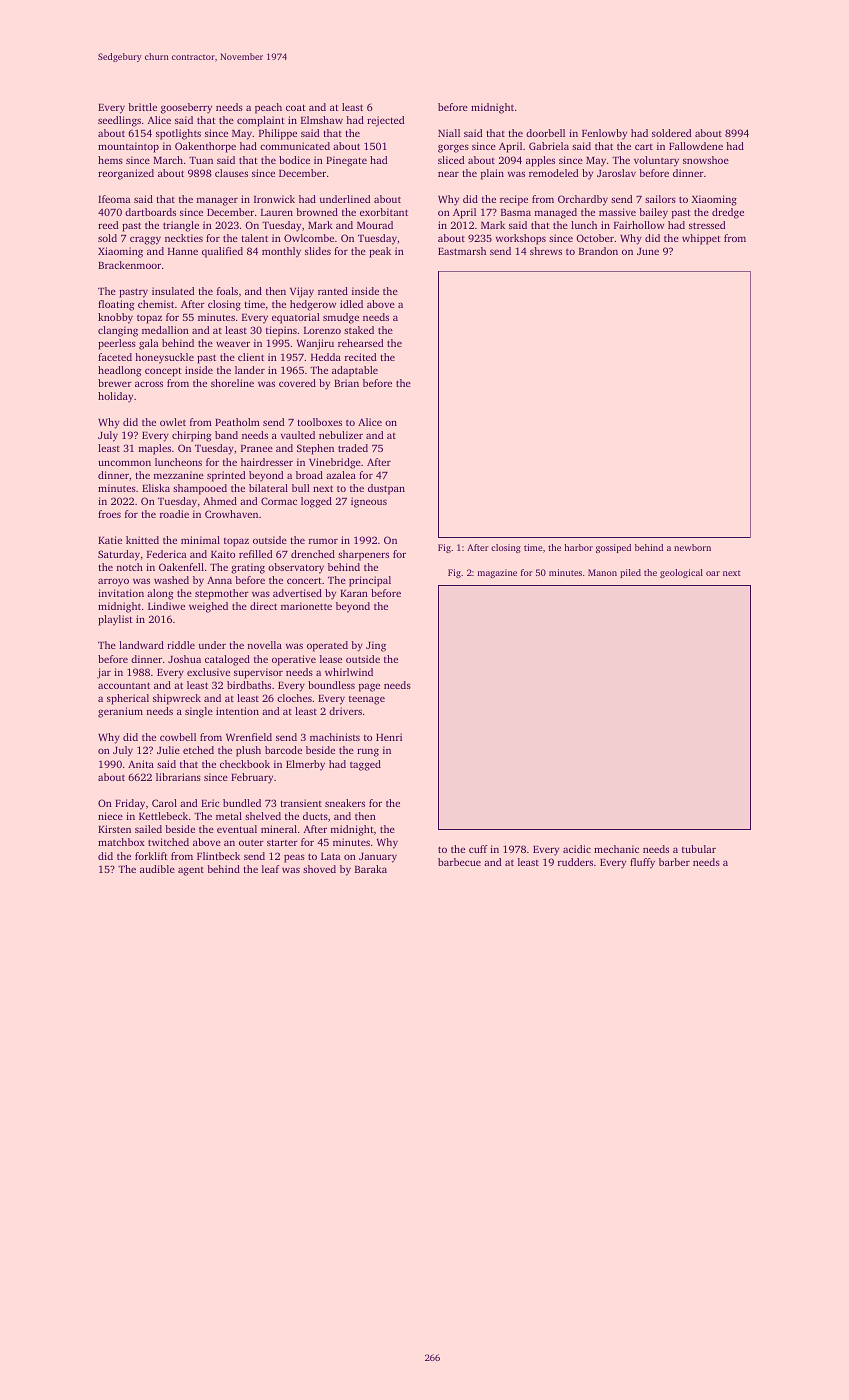  Describe the element at coordinates (294, 160) in the image. I see `bodice` at that location.
